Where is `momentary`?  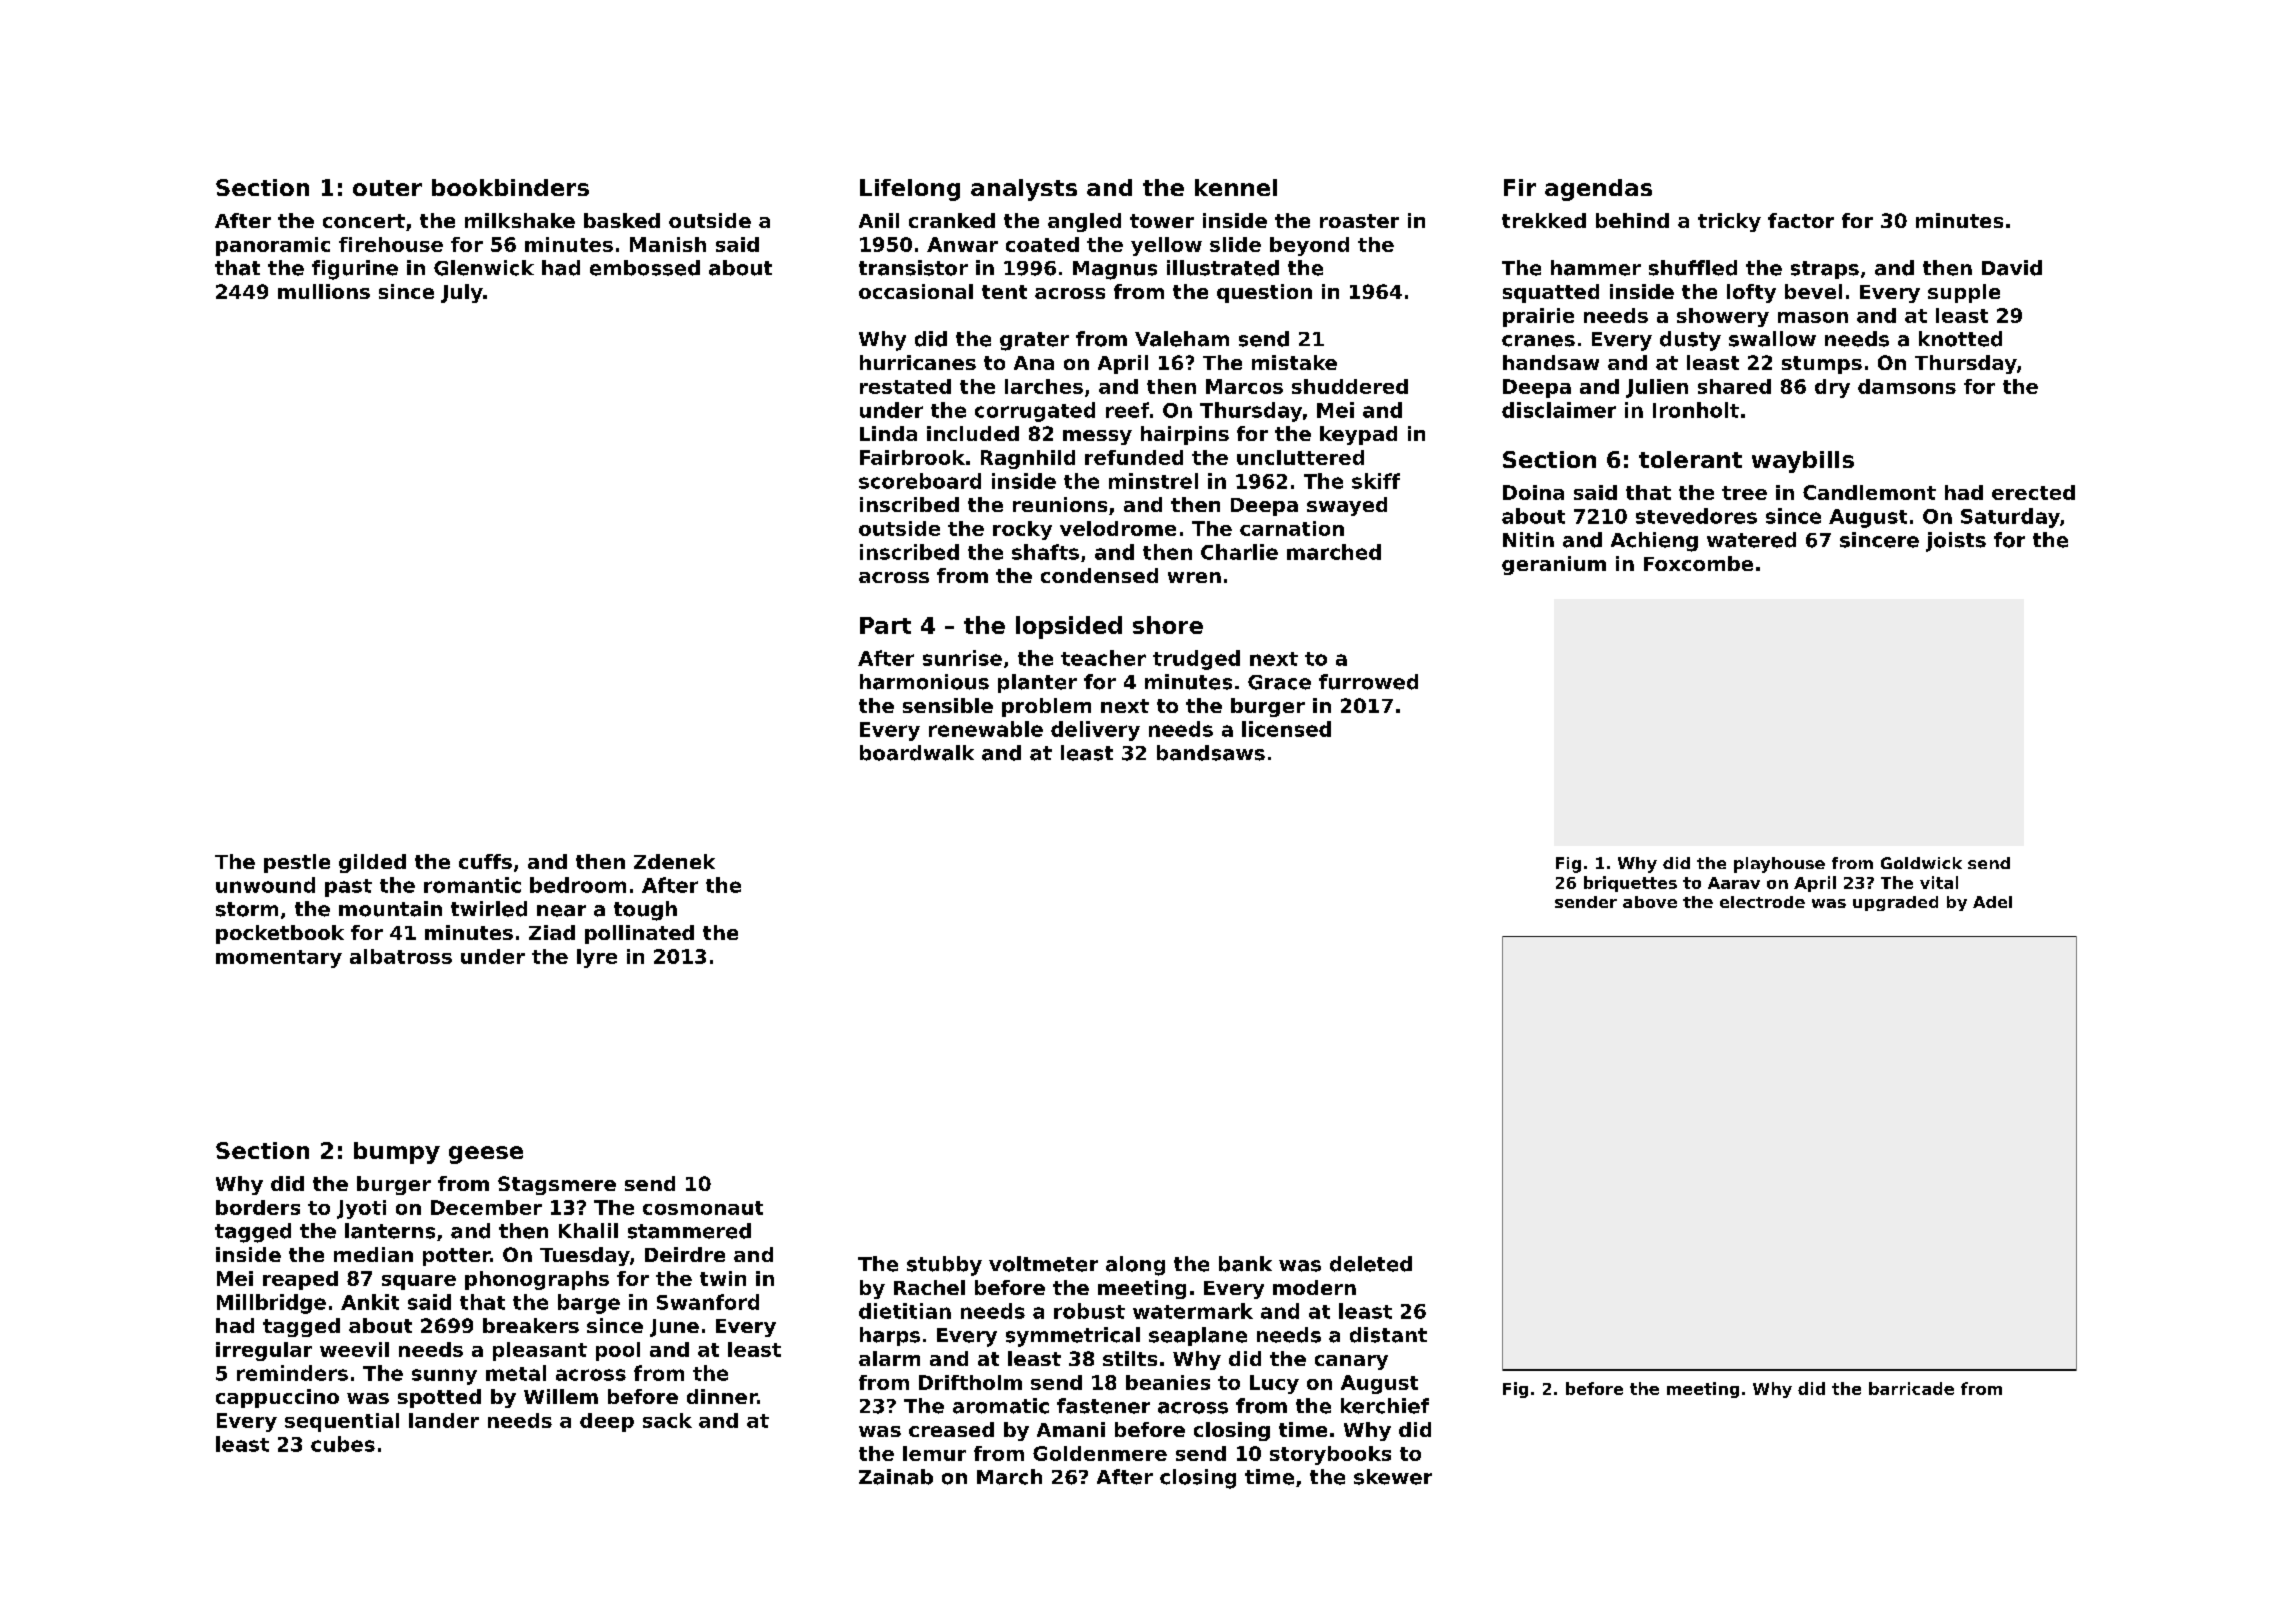 momentary is located at coordinates (279, 959).
